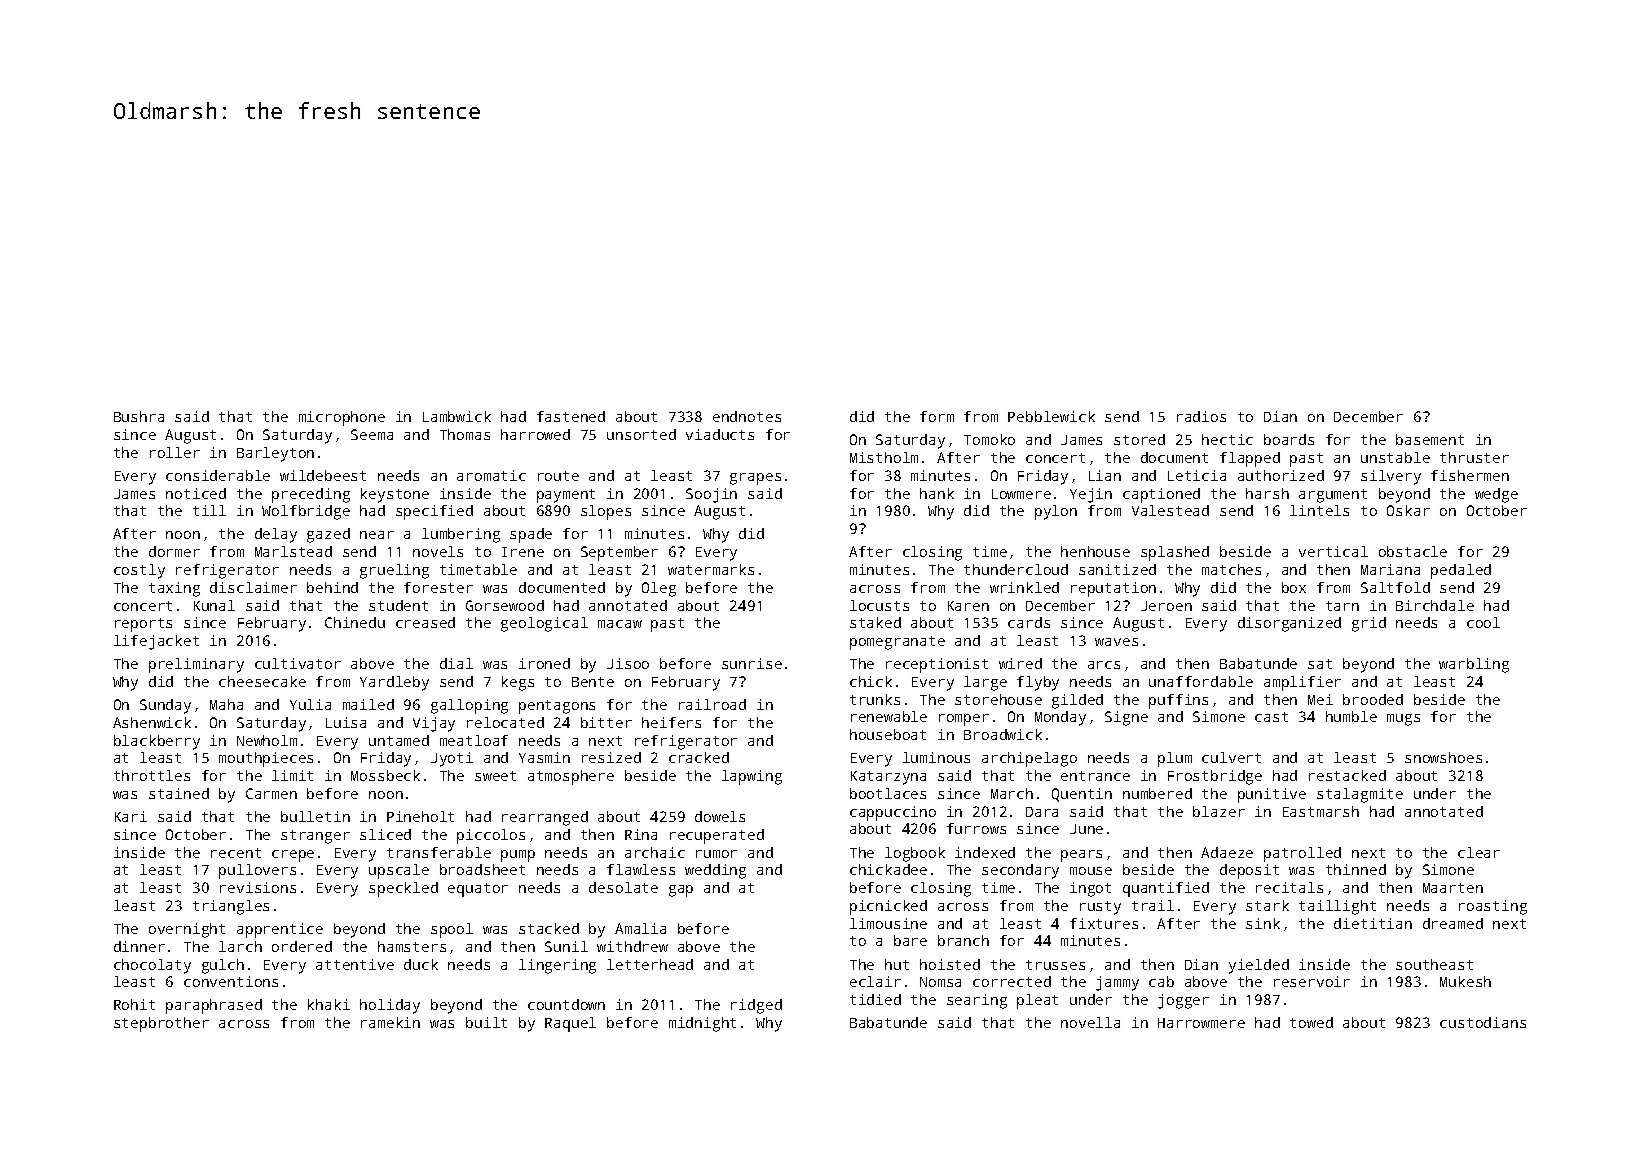  I want to click on mugs, so click(1403, 720).
